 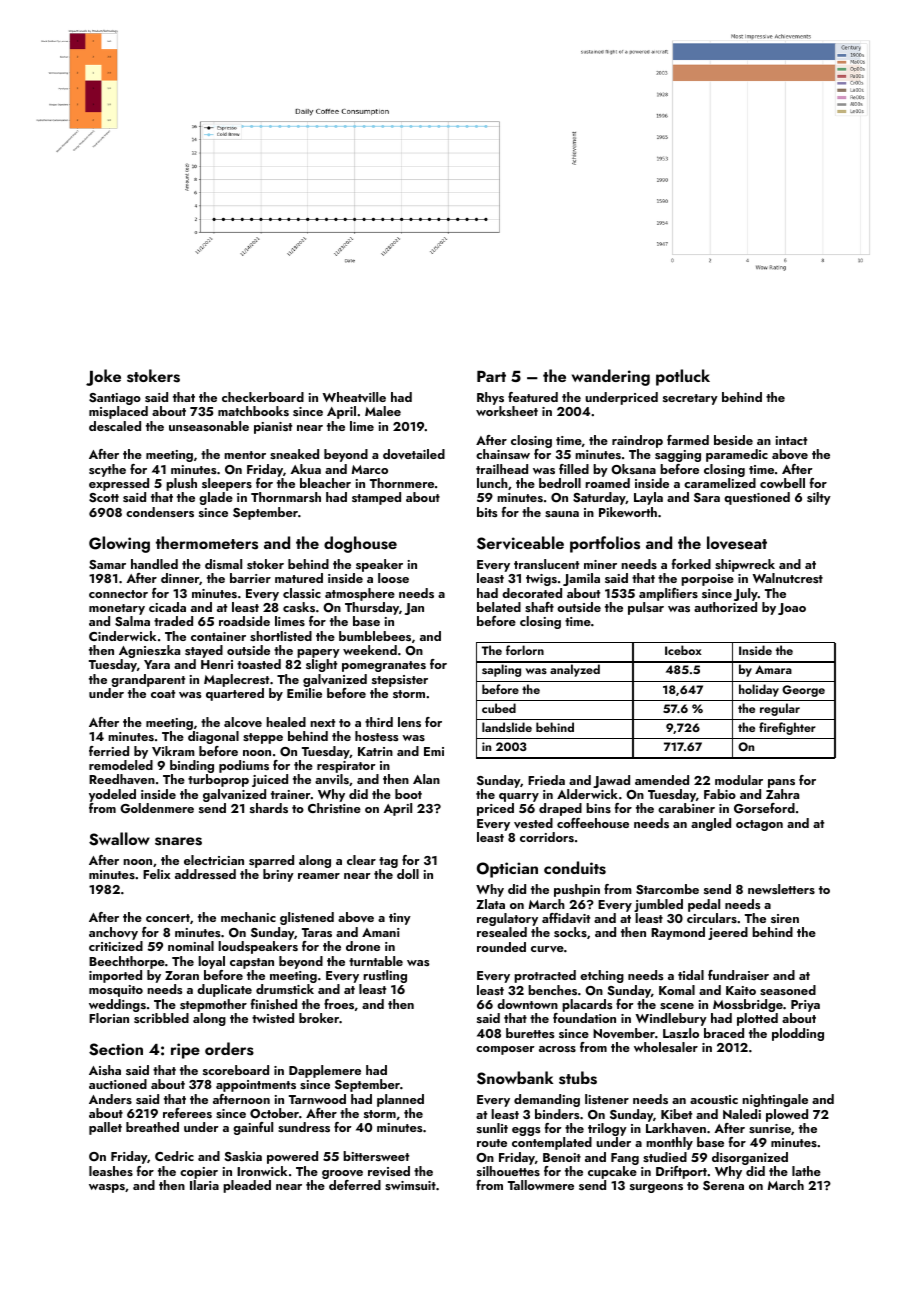 What do you see at coordinates (375, 636) in the image?
I see `bumblebees` at bounding box center [375, 636].
